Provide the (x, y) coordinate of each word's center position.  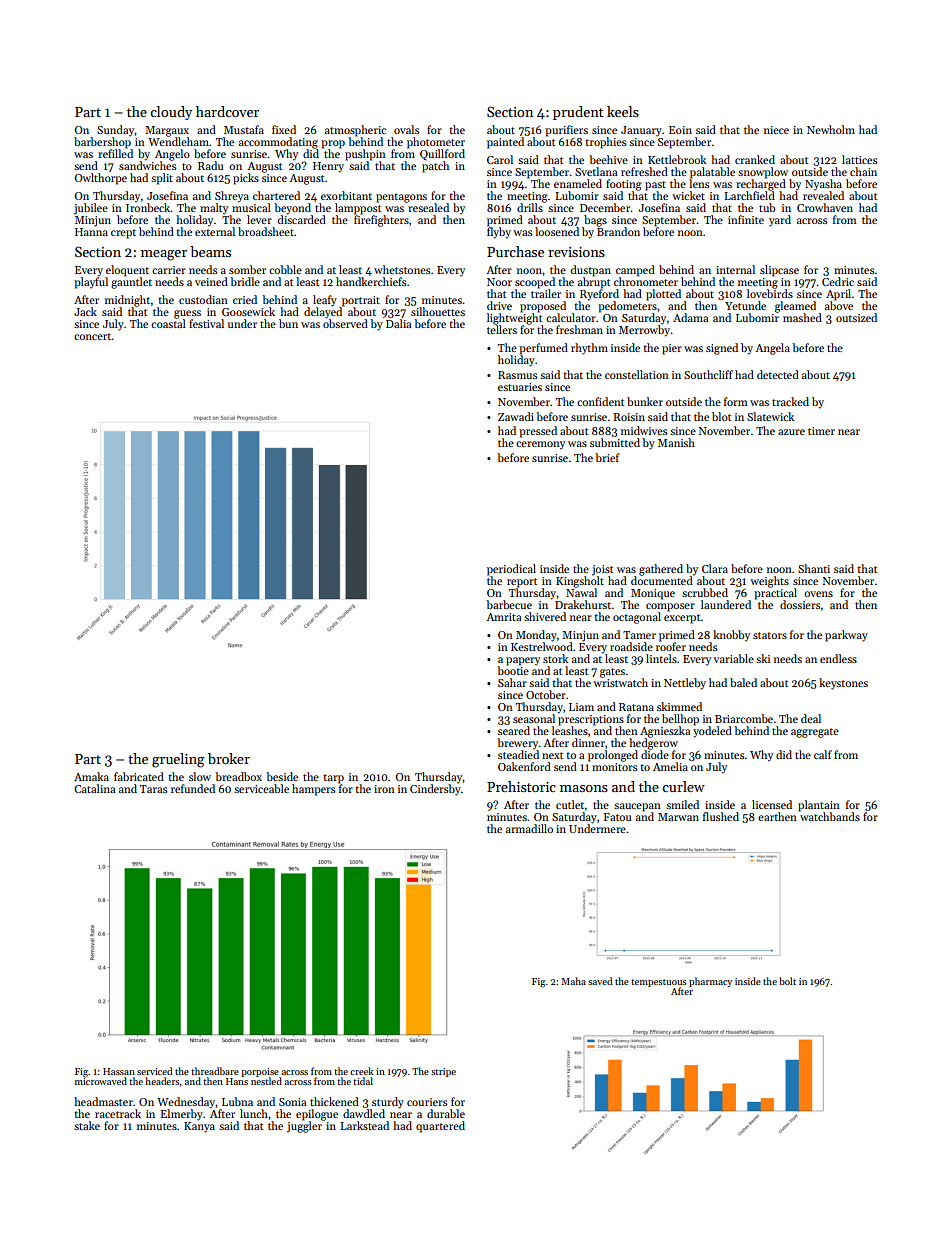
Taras (153, 789)
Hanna (91, 232)
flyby (499, 233)
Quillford (442, 155)
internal (735, 269)
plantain (819, 806)
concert (93, 336)
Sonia (292, 1102)
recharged (761, 185)
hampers (313, 790)
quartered (440, 1127)
